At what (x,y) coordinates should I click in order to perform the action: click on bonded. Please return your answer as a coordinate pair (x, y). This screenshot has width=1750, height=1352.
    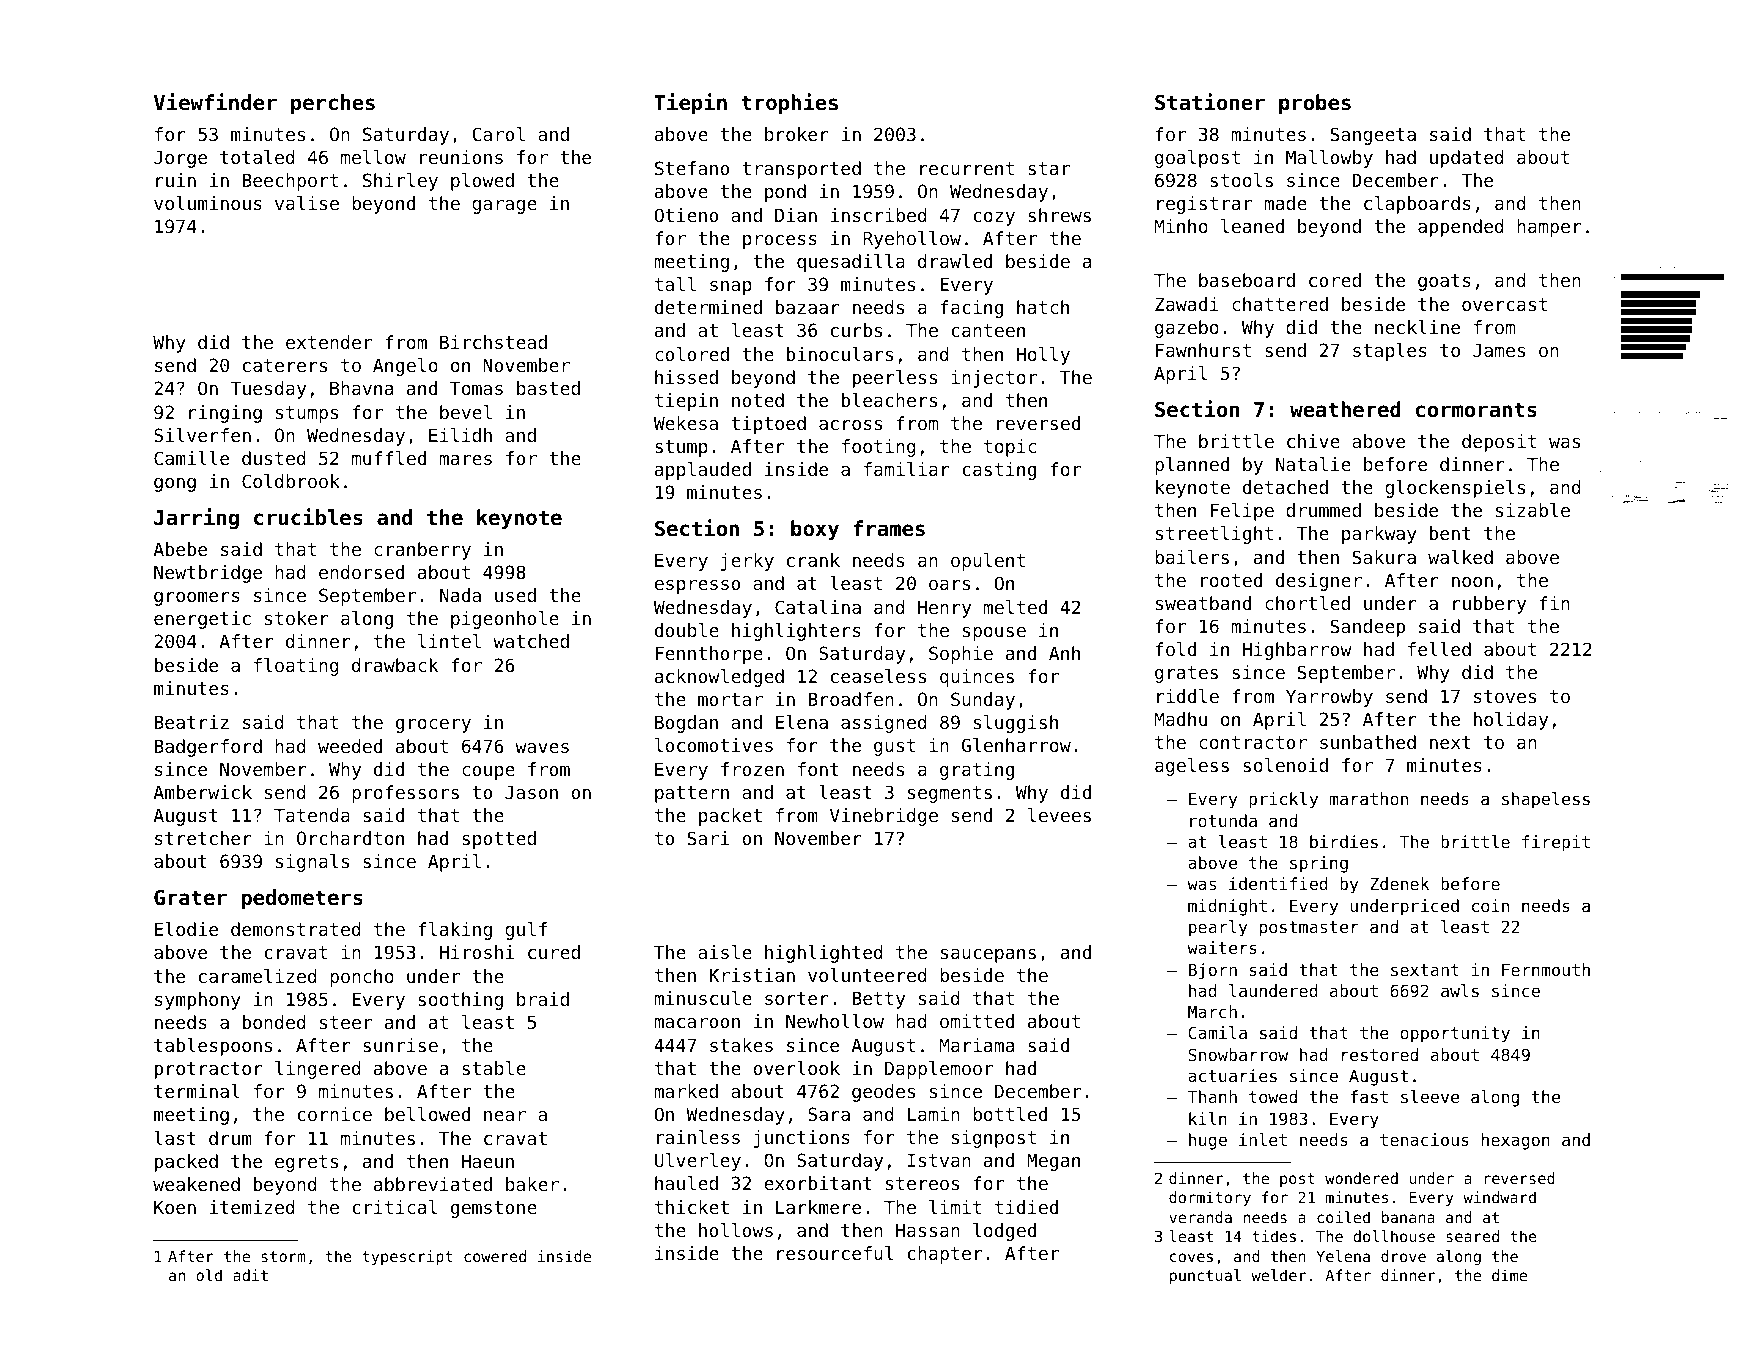
    Looking at the image, I should click on (274, 1022).
